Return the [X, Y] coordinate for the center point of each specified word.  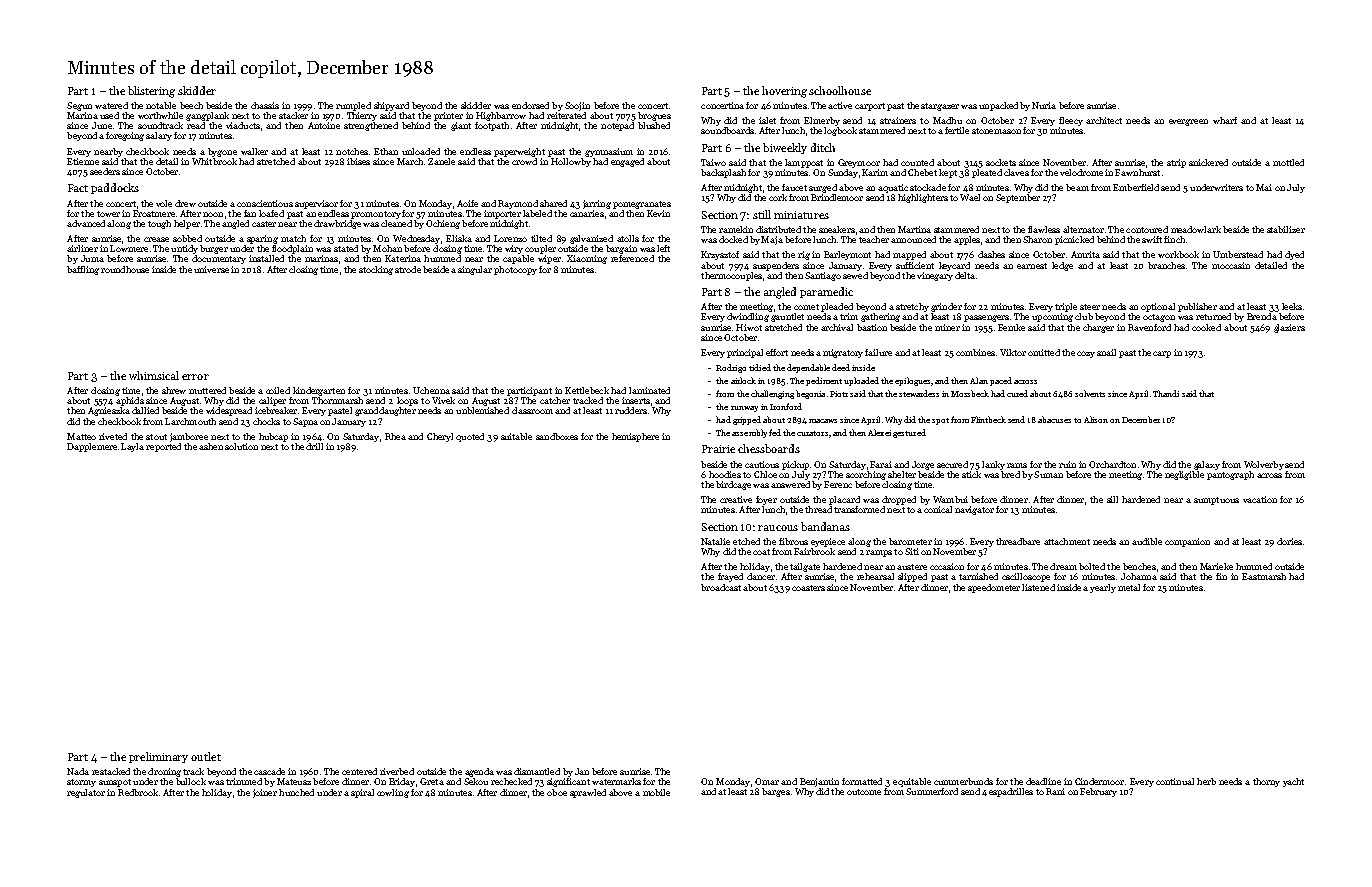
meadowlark [1196, 229]
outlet [206, 756]
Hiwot [749, 327]
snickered [1208, 162]
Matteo [81, 436]
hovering [784, 92]
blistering [151, 92]
